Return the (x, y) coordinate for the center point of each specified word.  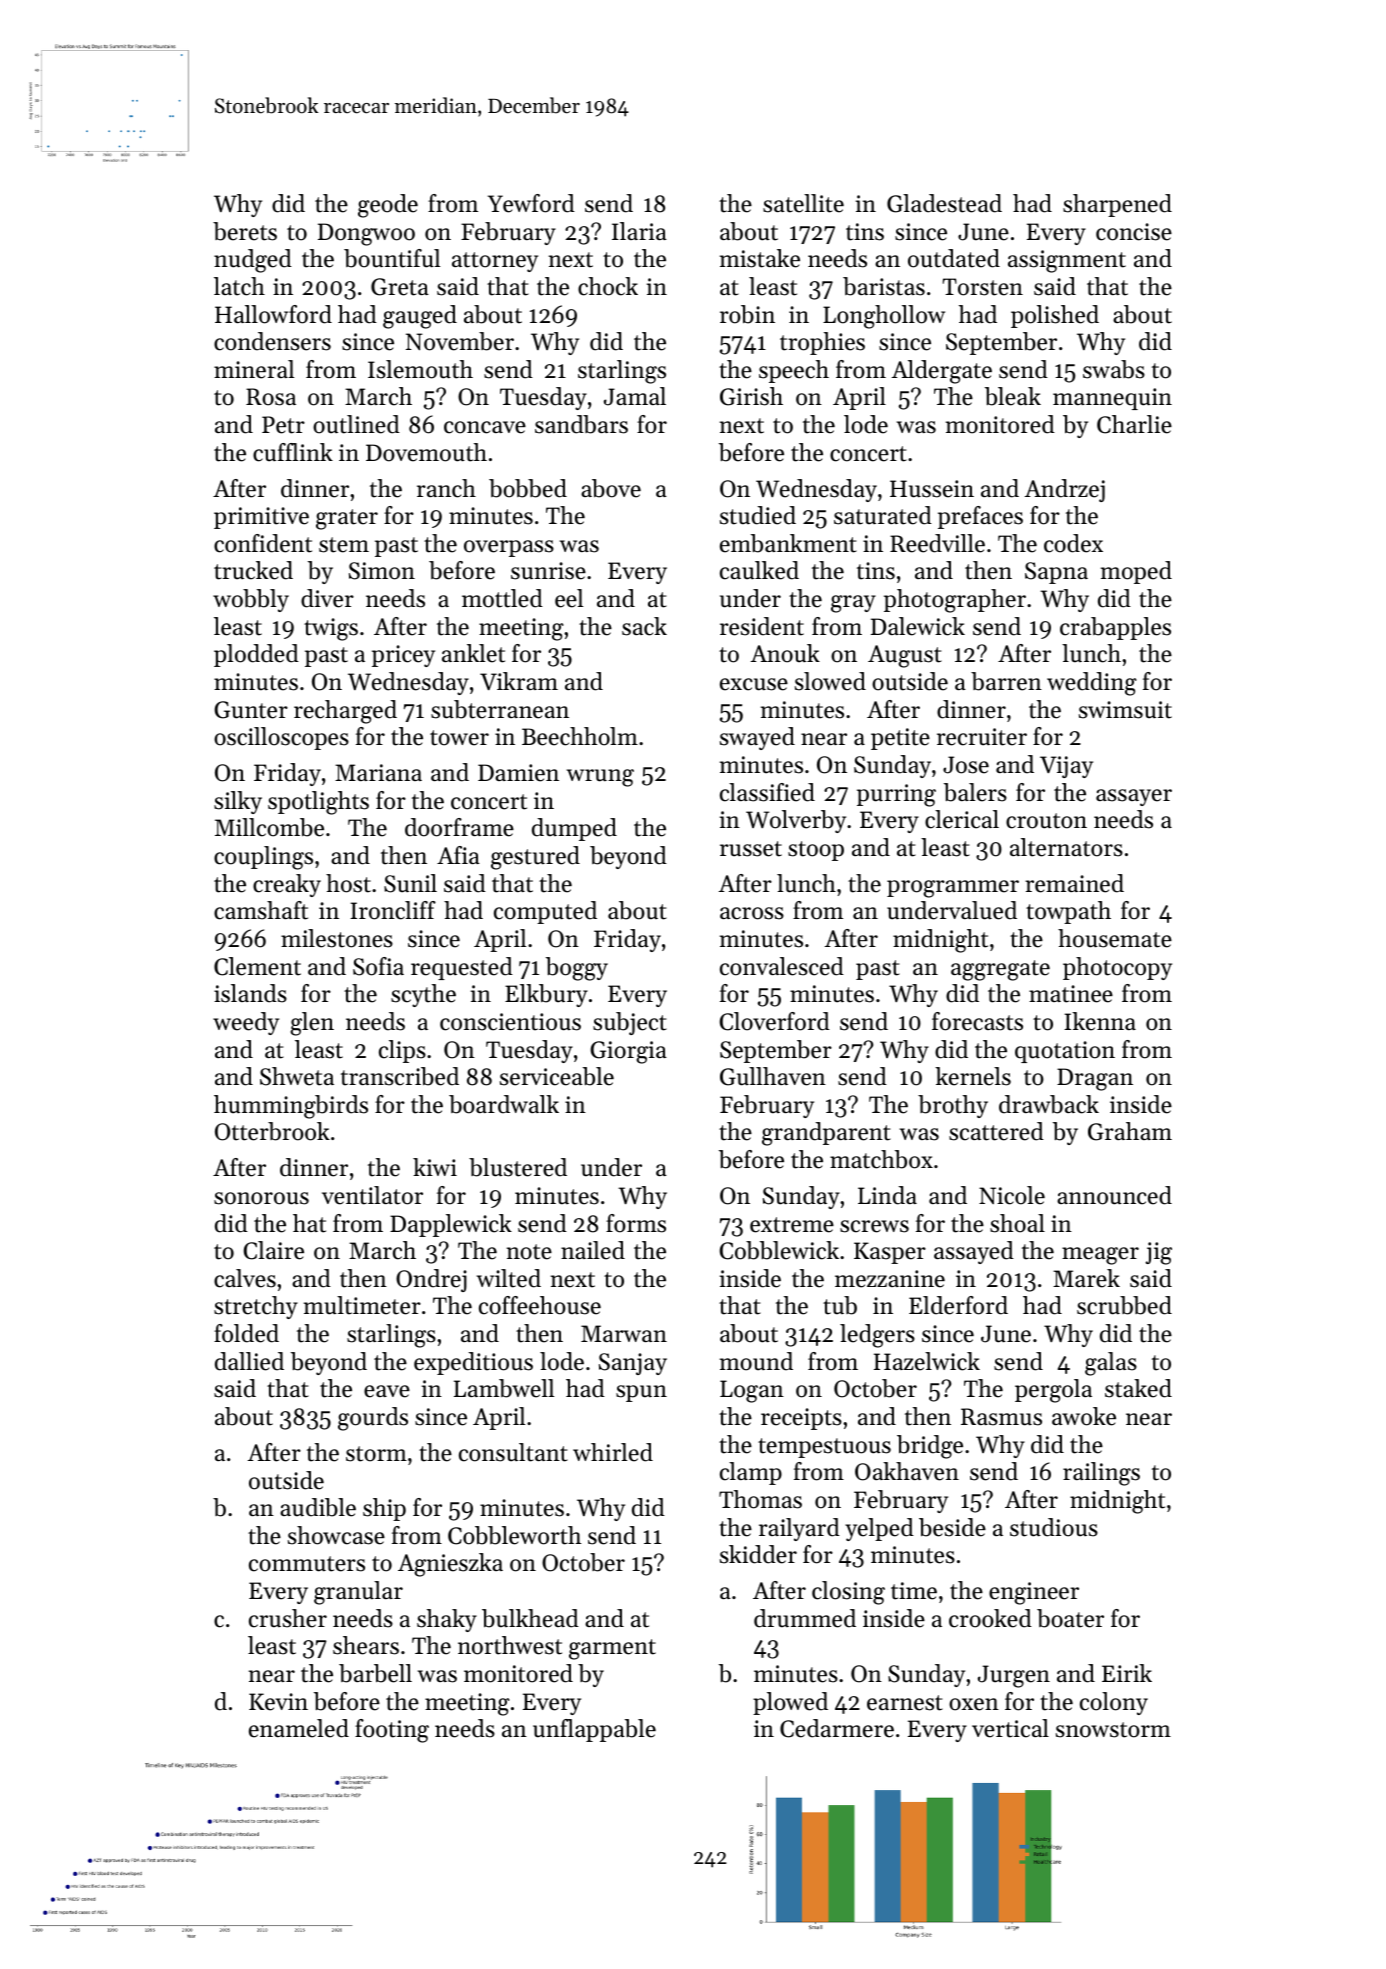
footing (392, 1731)
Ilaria (639, 231)
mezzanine (890, 1279)
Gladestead (944, 203)
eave (387, 1391)
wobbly (251, 600)
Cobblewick (779, 1250)
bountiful (392, 258)
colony (1114, 1703)
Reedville (937, 543)
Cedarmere (837, 1728)
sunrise (548, 571)
